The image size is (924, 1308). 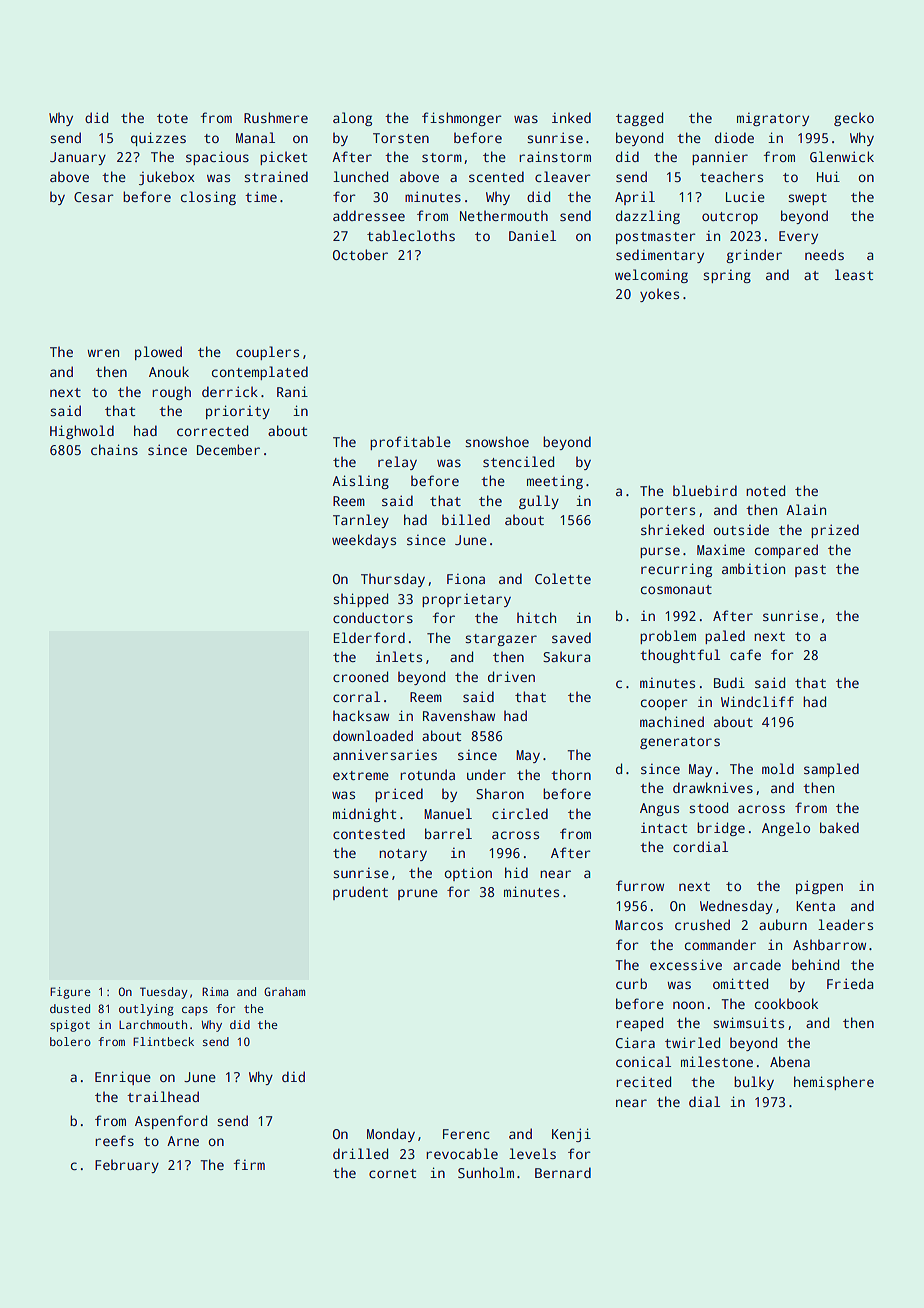 What do you see at coordinates (114, 1140) in the screenshot?
I see `reefs` at bounding box center [114, 1140].
